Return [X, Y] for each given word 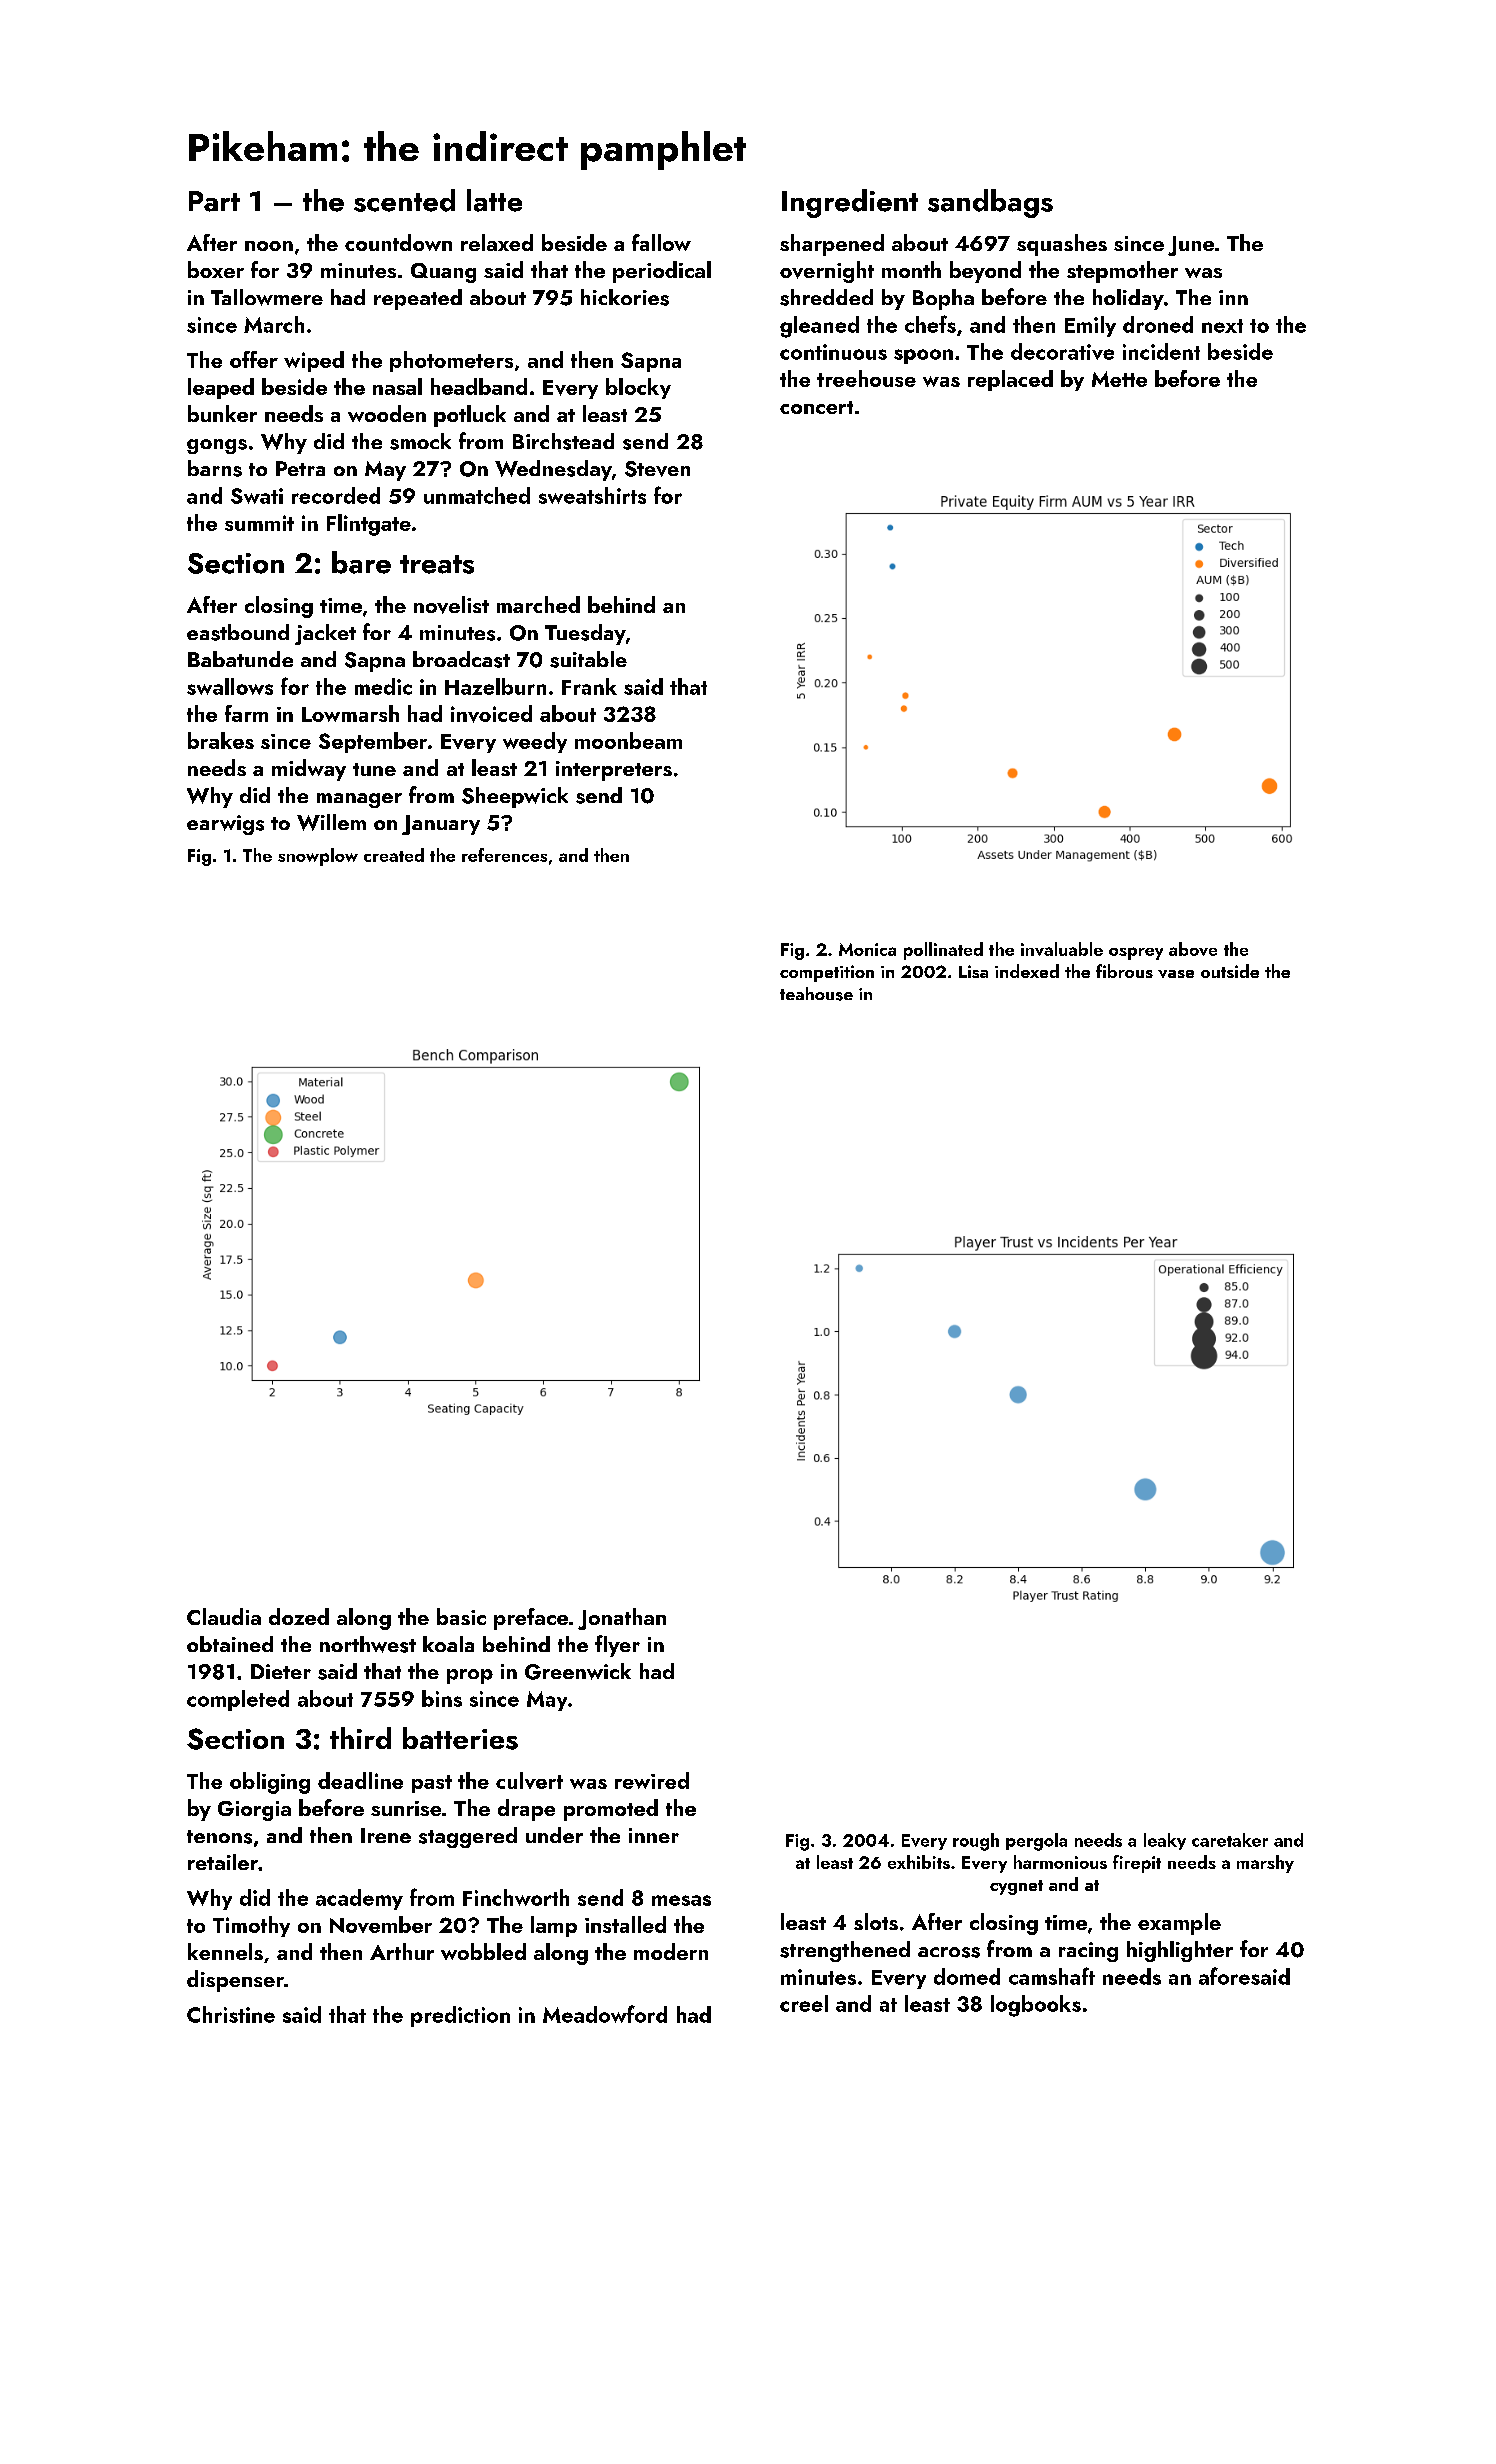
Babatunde [240, 659]
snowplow [318, 857]
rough [976, 1842]
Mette [1119, 379]
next [1222, 326]
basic [461, 1616]
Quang [443, 273]
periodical [662, 272]
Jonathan [622, 1619]
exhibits [919, 1862]
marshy [1265, 1864]
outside [1230, 971]
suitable [588, 659]
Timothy [251, 1926]
